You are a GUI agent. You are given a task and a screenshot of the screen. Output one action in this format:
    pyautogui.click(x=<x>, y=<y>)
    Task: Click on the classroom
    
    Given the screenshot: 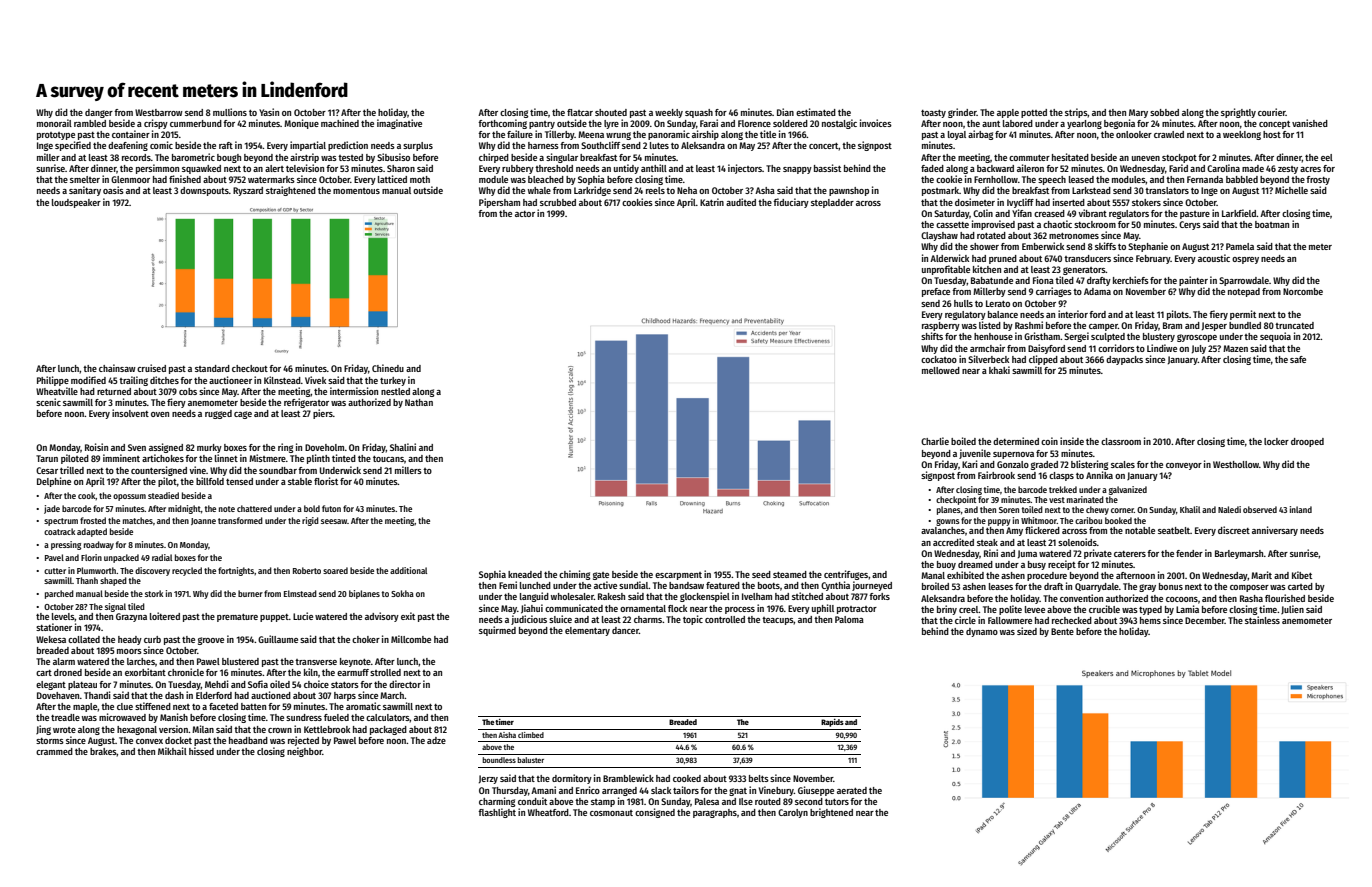 What is the action you would take?
    pyautogui.click(x=1121, y=441)
